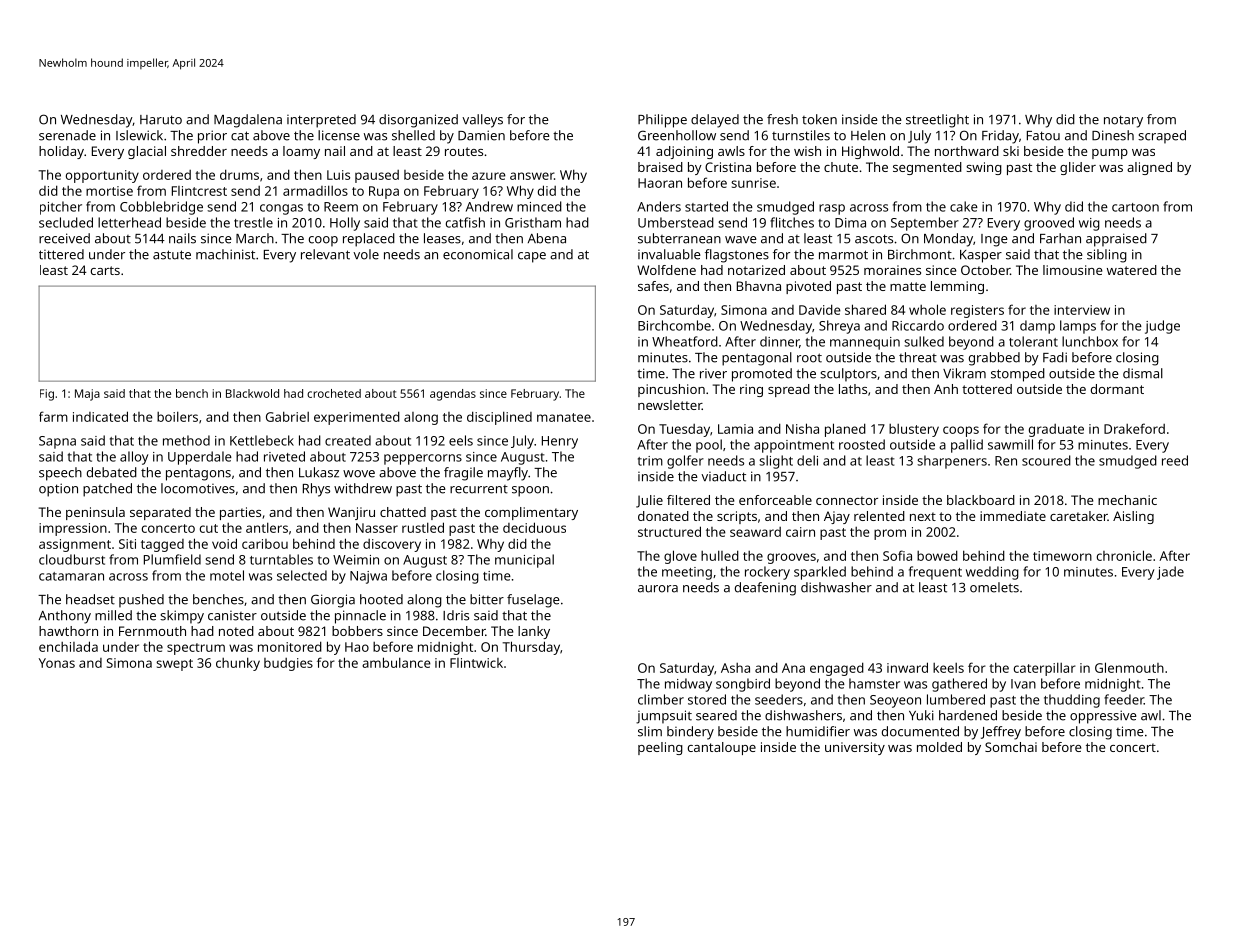 This page has height=952, width=1233. I want to click on relevant, so click(325, 254).
